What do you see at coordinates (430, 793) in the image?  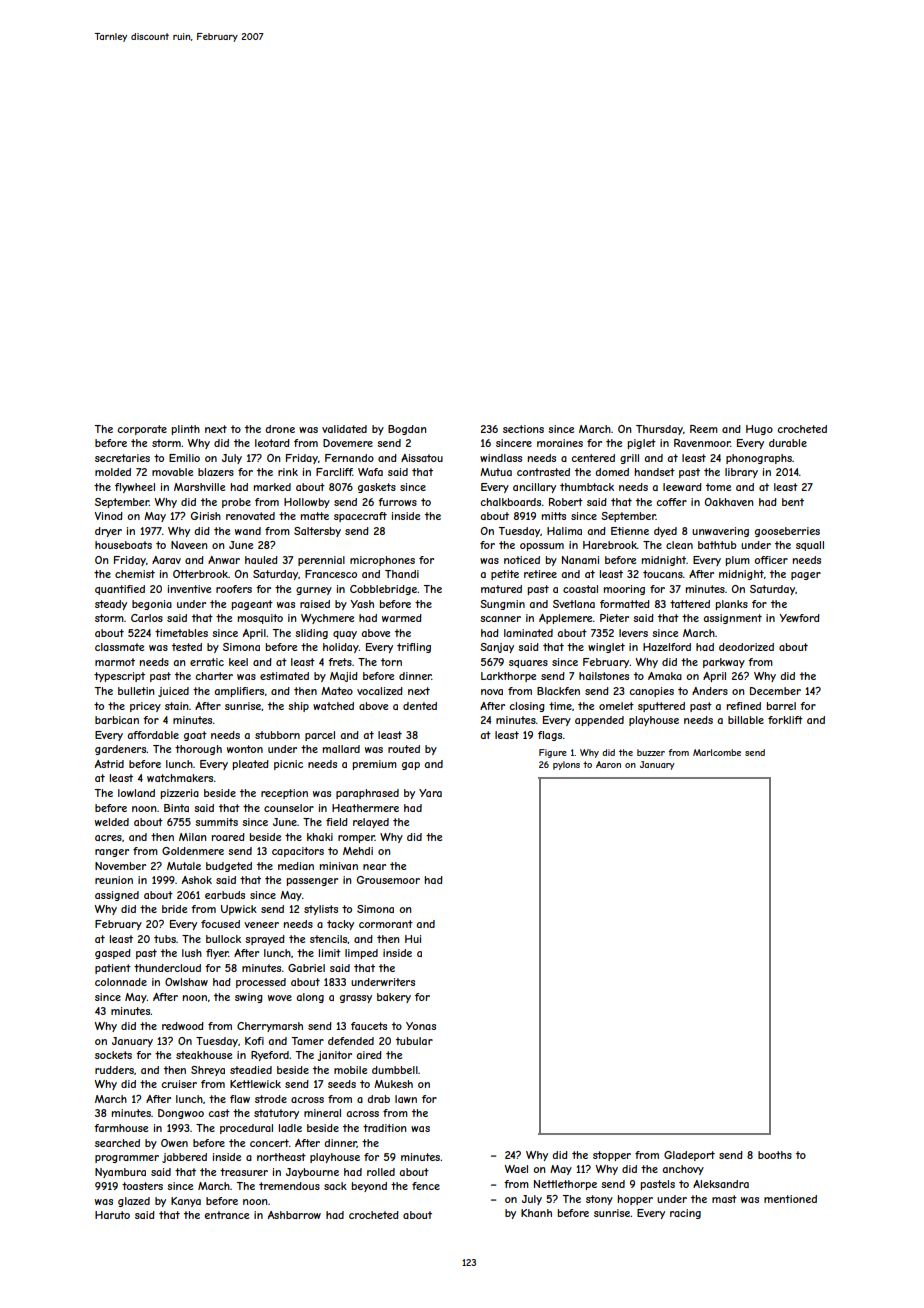 I see `Yara` at bounding box center [430, 793].
